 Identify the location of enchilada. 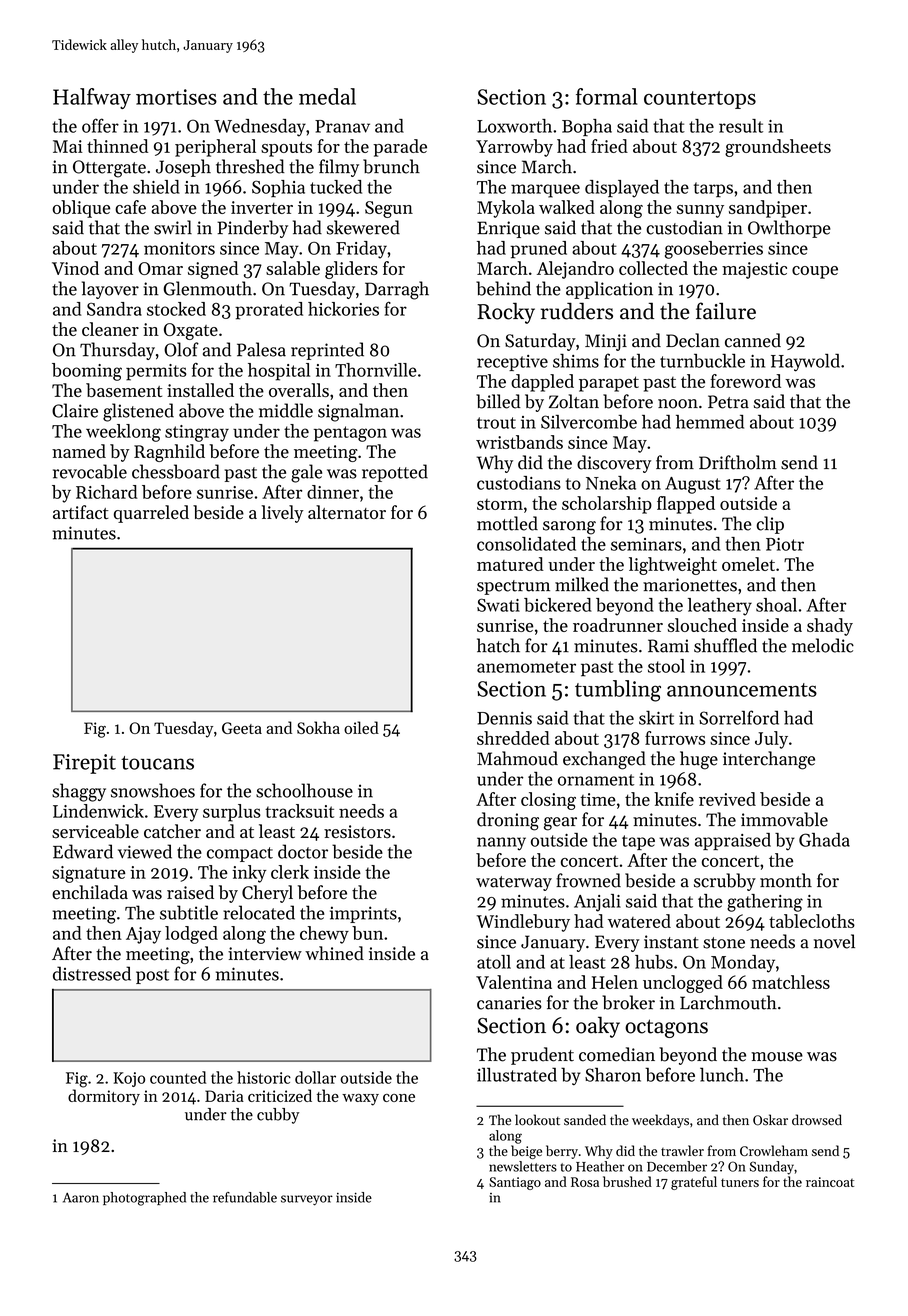
(90, 892).
